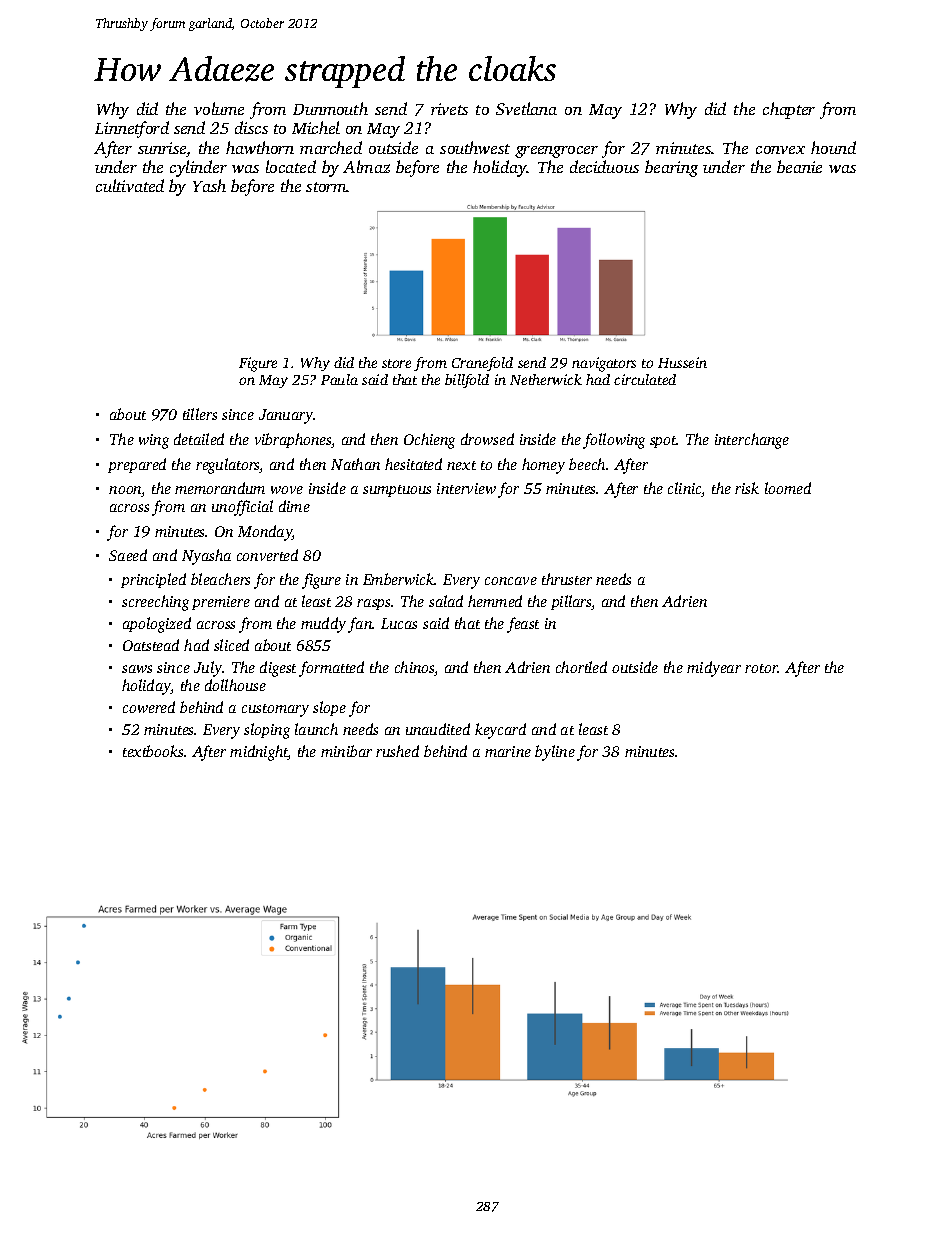 This document has height=1233, width=952. Describe the element at coordinates (682, 362) in the document. I see `Hussein` at that location.
